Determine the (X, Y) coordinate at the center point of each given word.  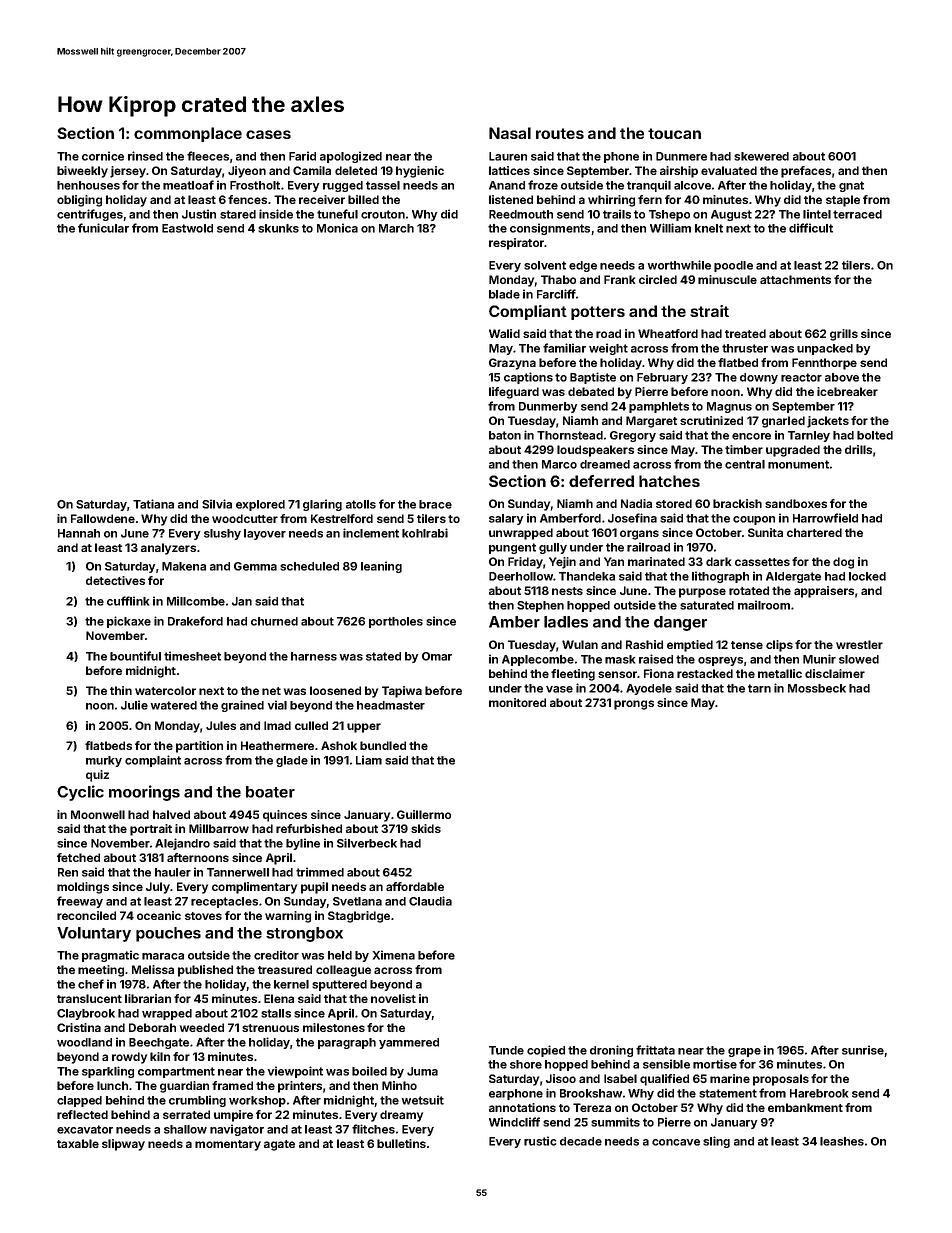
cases (268, 134)
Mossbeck (817, 688)
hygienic (420, 172)
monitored (517, 702)
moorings (144, 793)
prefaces (806, 172)
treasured (285, 969)
